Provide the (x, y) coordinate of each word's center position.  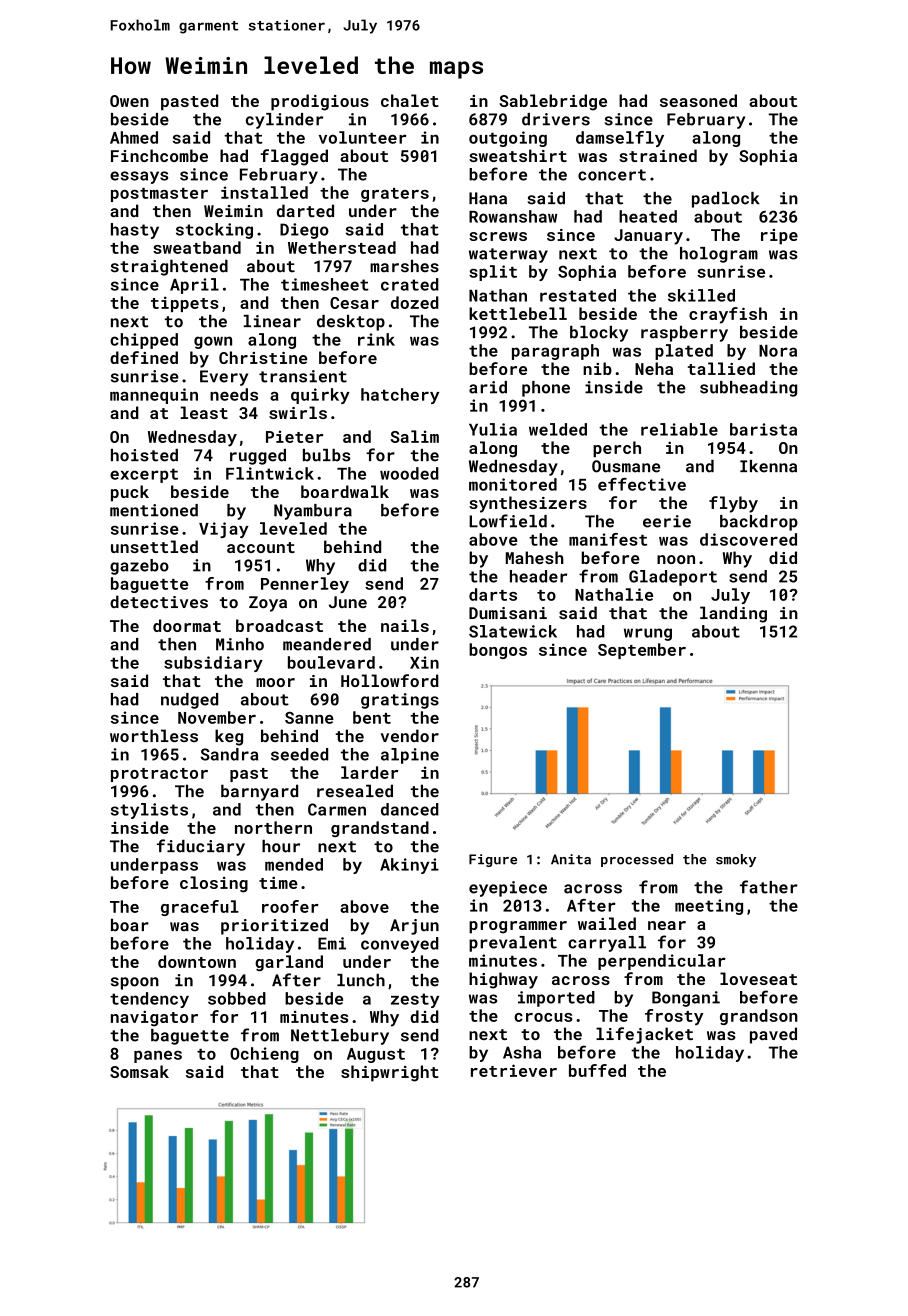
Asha (522, 1052)
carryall (607, 944)
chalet (410, 100)
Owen (129, 101)
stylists (149, 811)
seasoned (698, 100)
